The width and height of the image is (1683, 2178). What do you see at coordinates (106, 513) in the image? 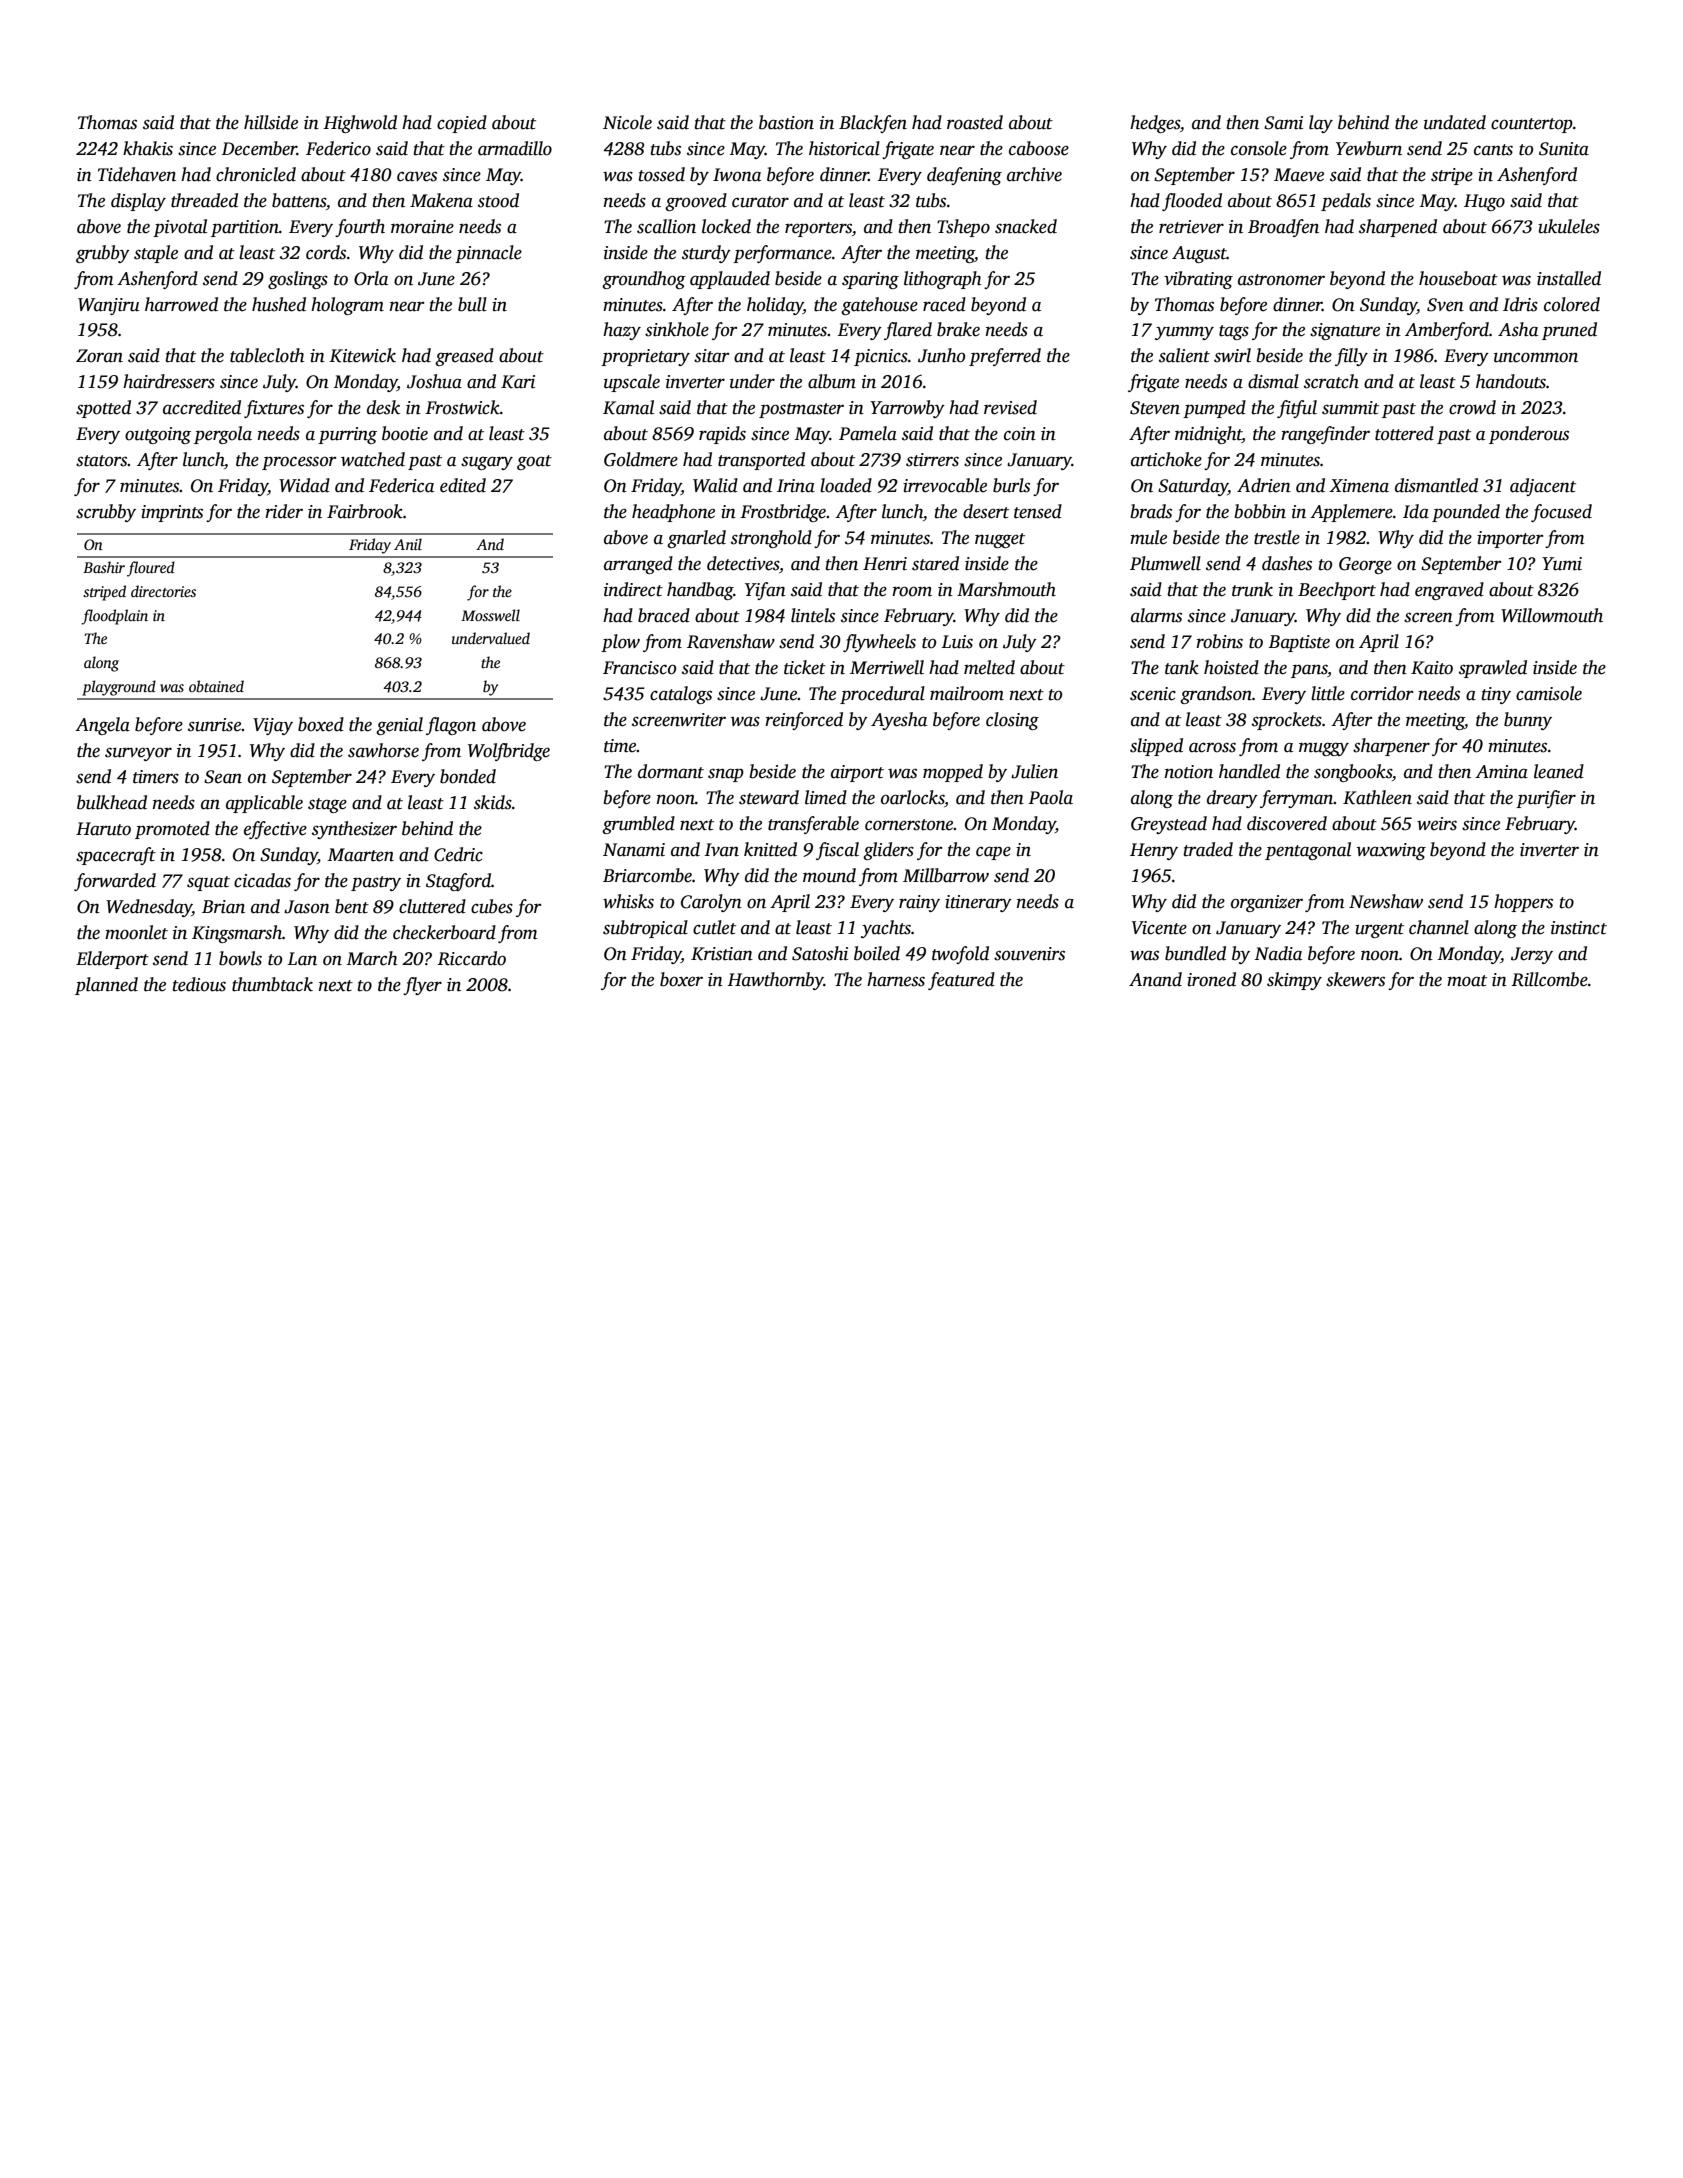
I see `scrubby` at bounding box center [106, 513].
